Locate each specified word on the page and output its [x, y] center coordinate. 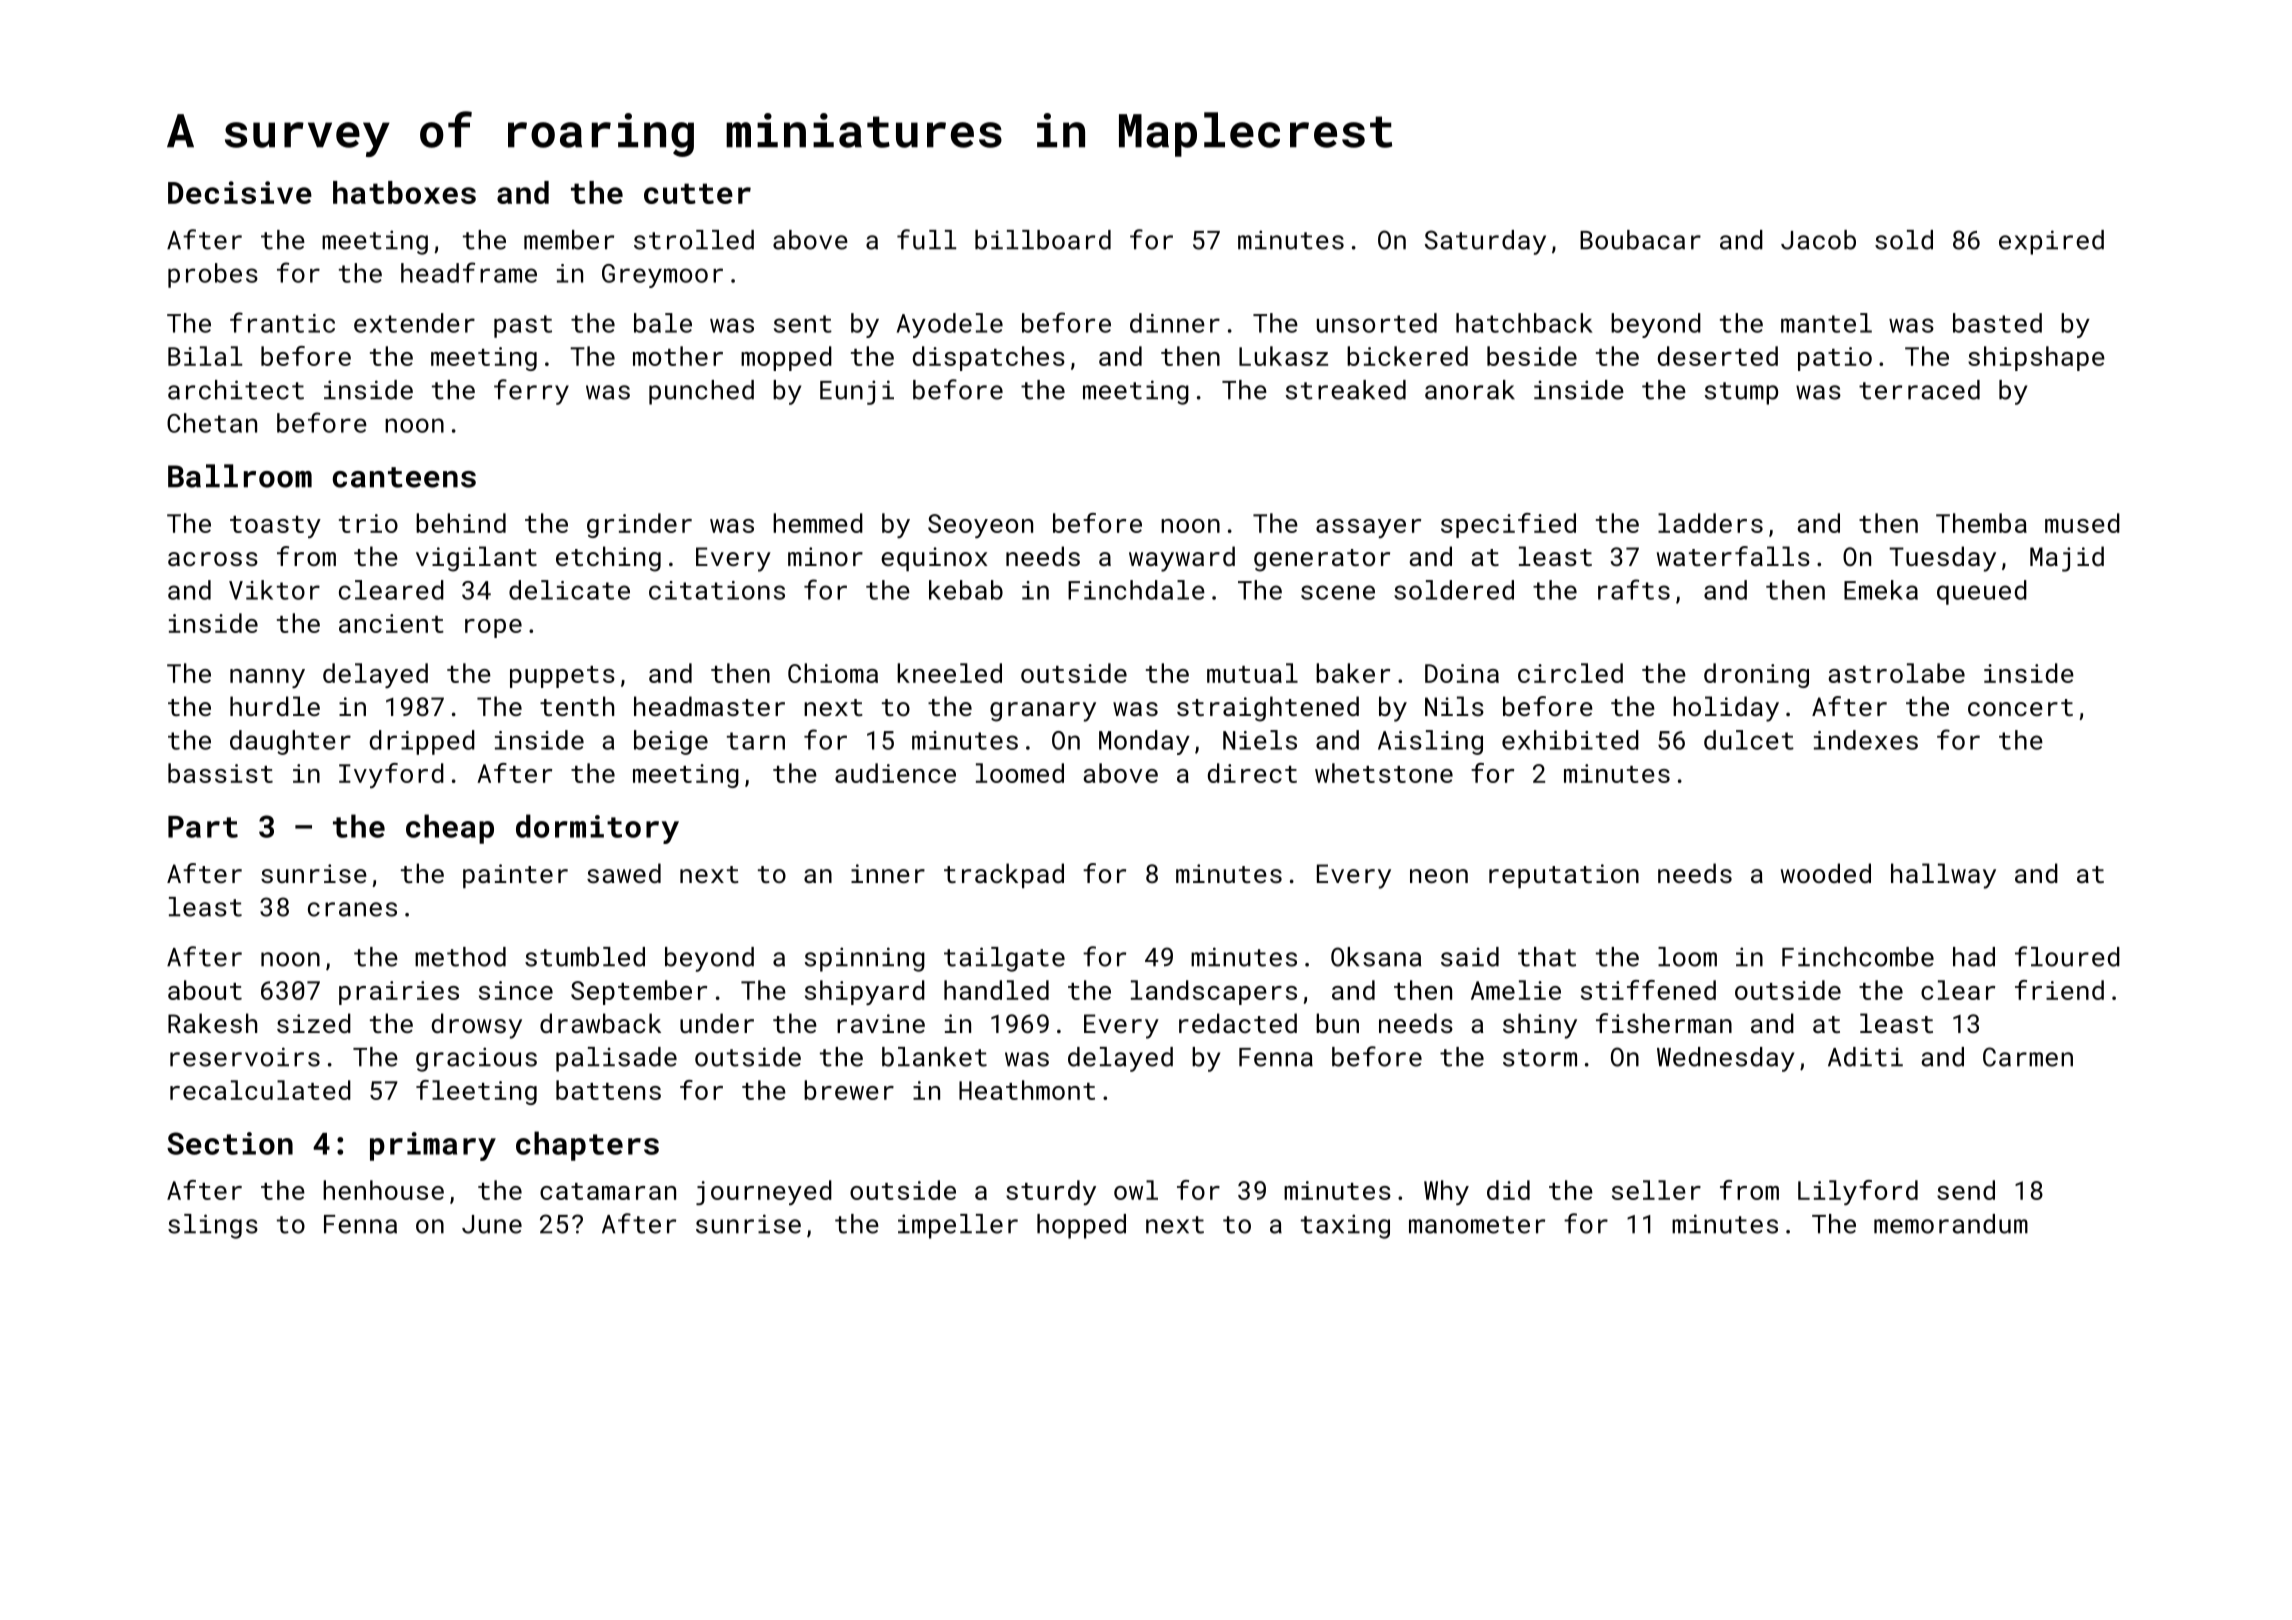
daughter [290, 742]
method [460, 957]
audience [895, 773]
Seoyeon [980, 526]
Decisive [240, 192]
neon [1439, 876]
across [213, 559]
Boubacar [1640, 240]
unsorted [1377, 323]
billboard [1043, 240]
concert [2020, 707]
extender [414, 323]
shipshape [2036, 358]
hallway [1943, 876]
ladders [1710, 523]
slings [213, 1226]
